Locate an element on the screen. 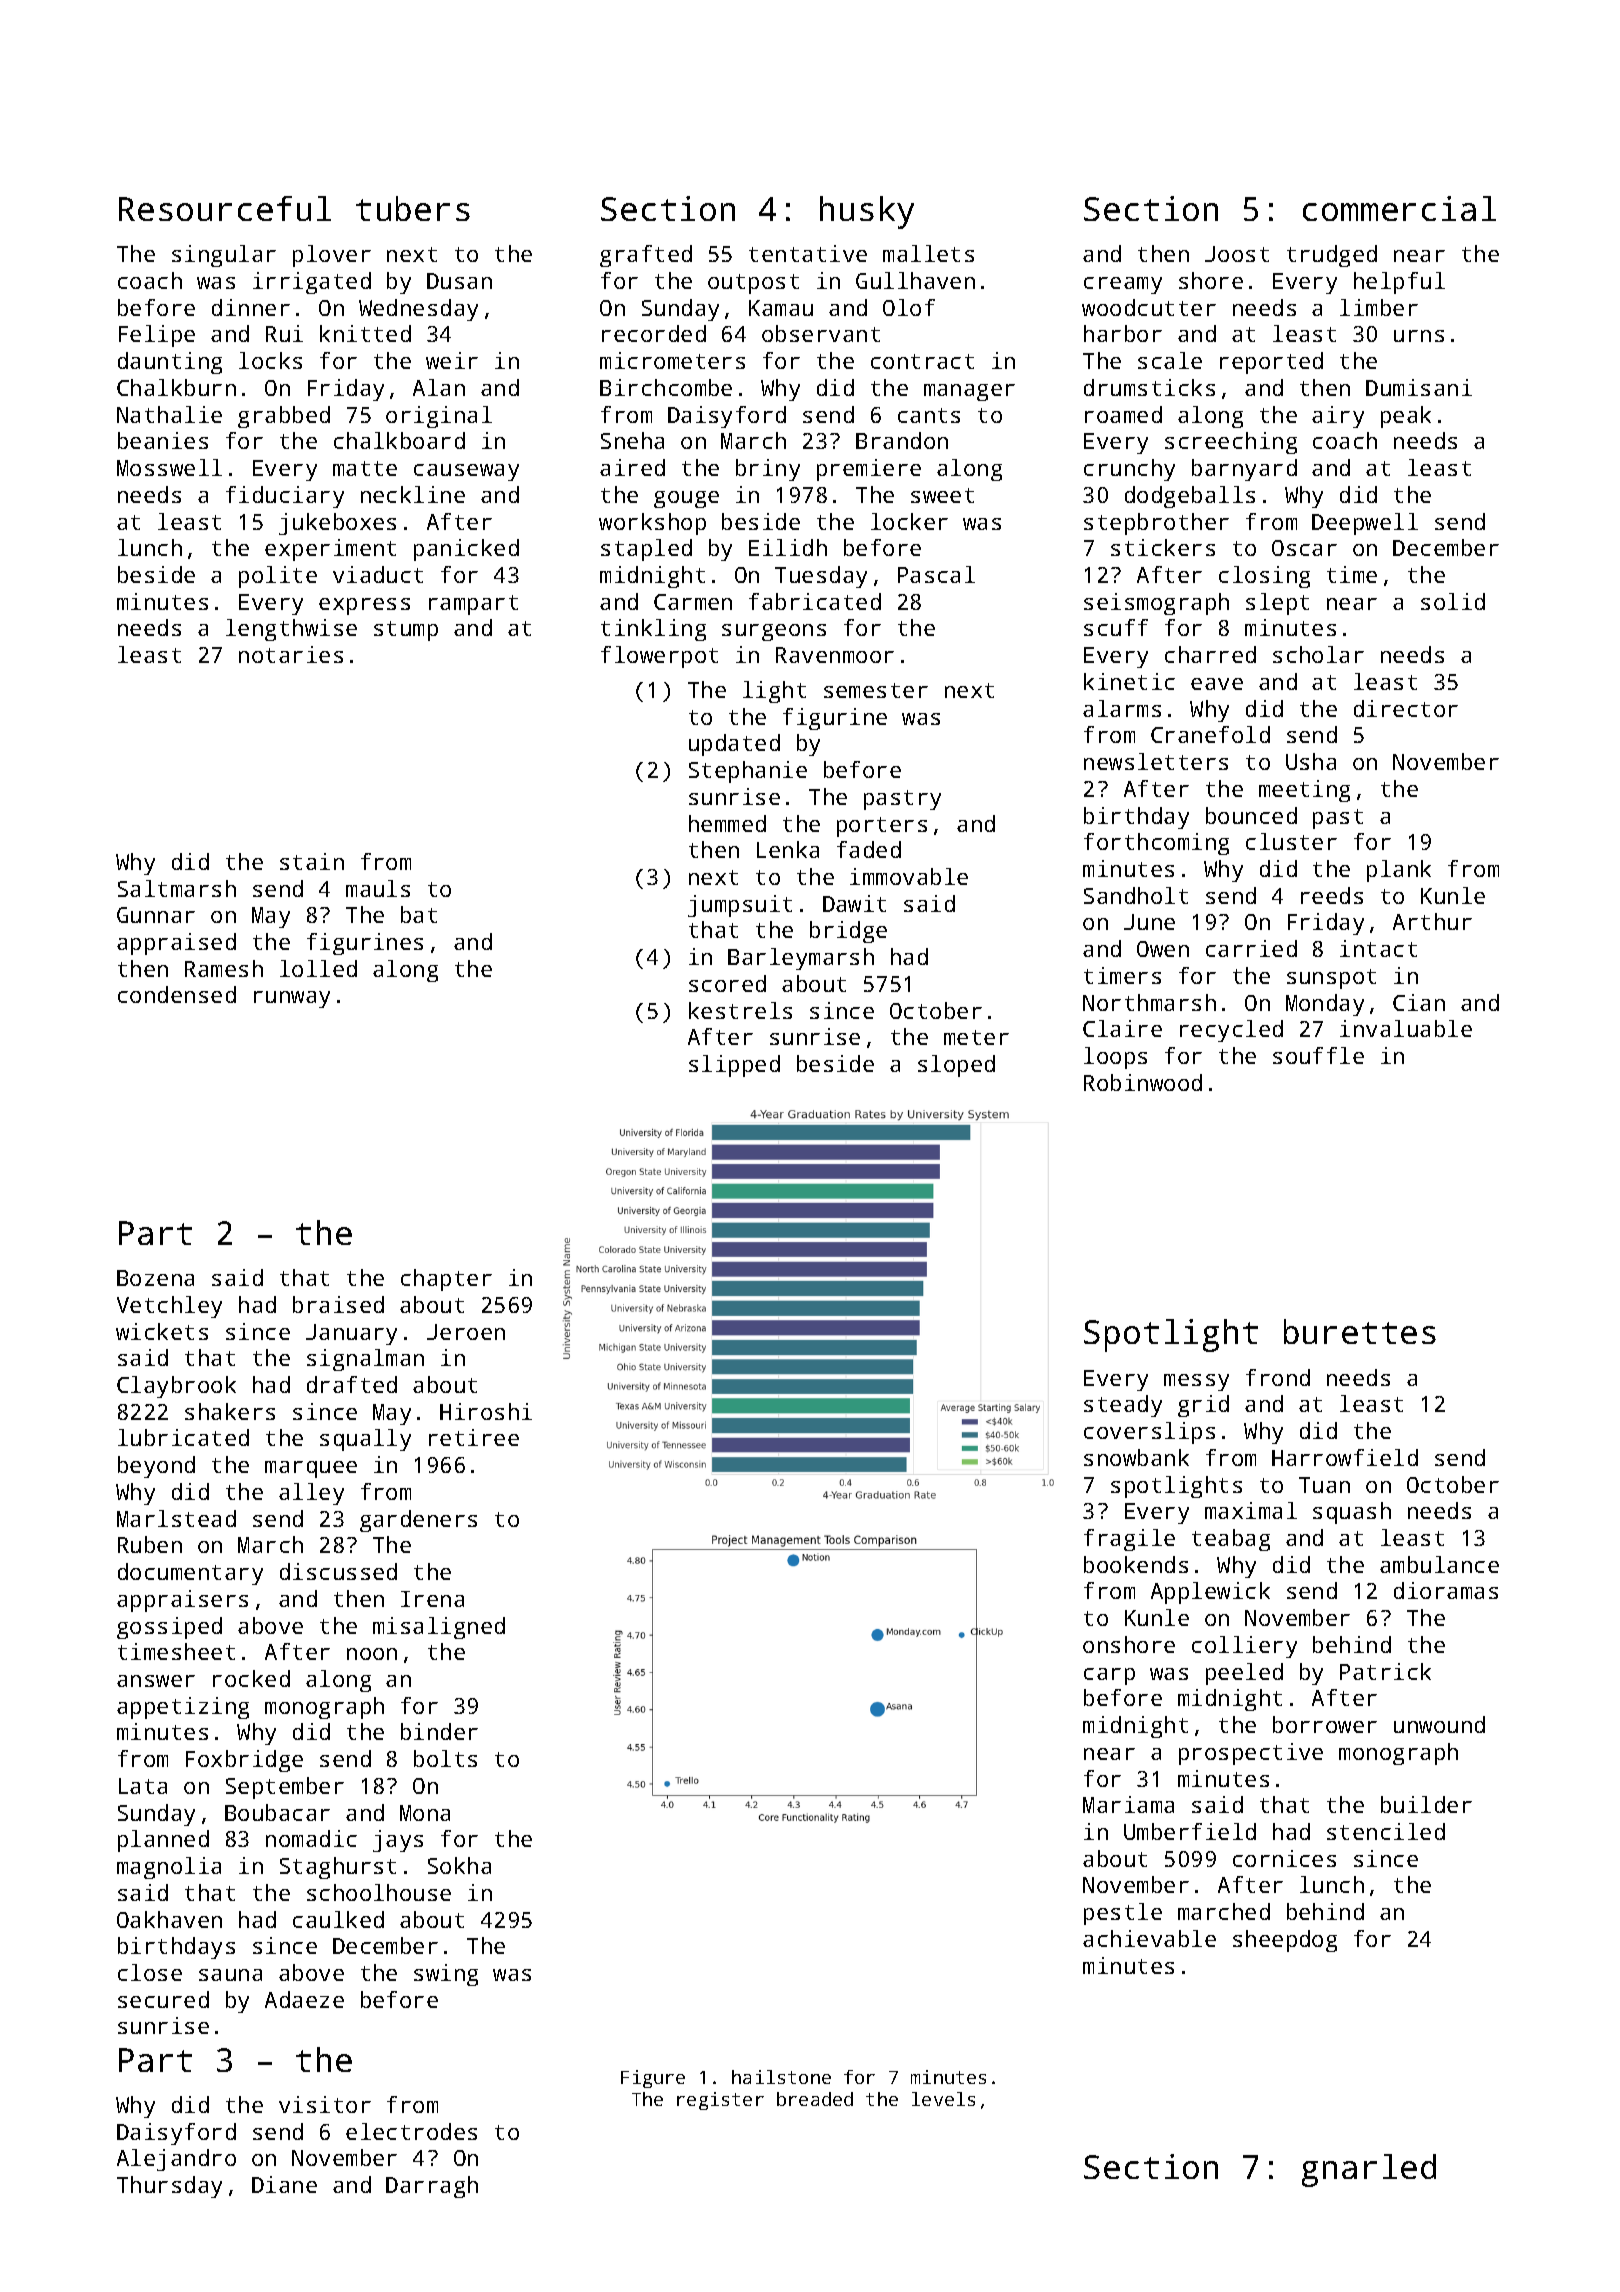 Image resolution: width=1620 pixels, height=2292 pixels. grabbed is located at coordinates (284, 417).
